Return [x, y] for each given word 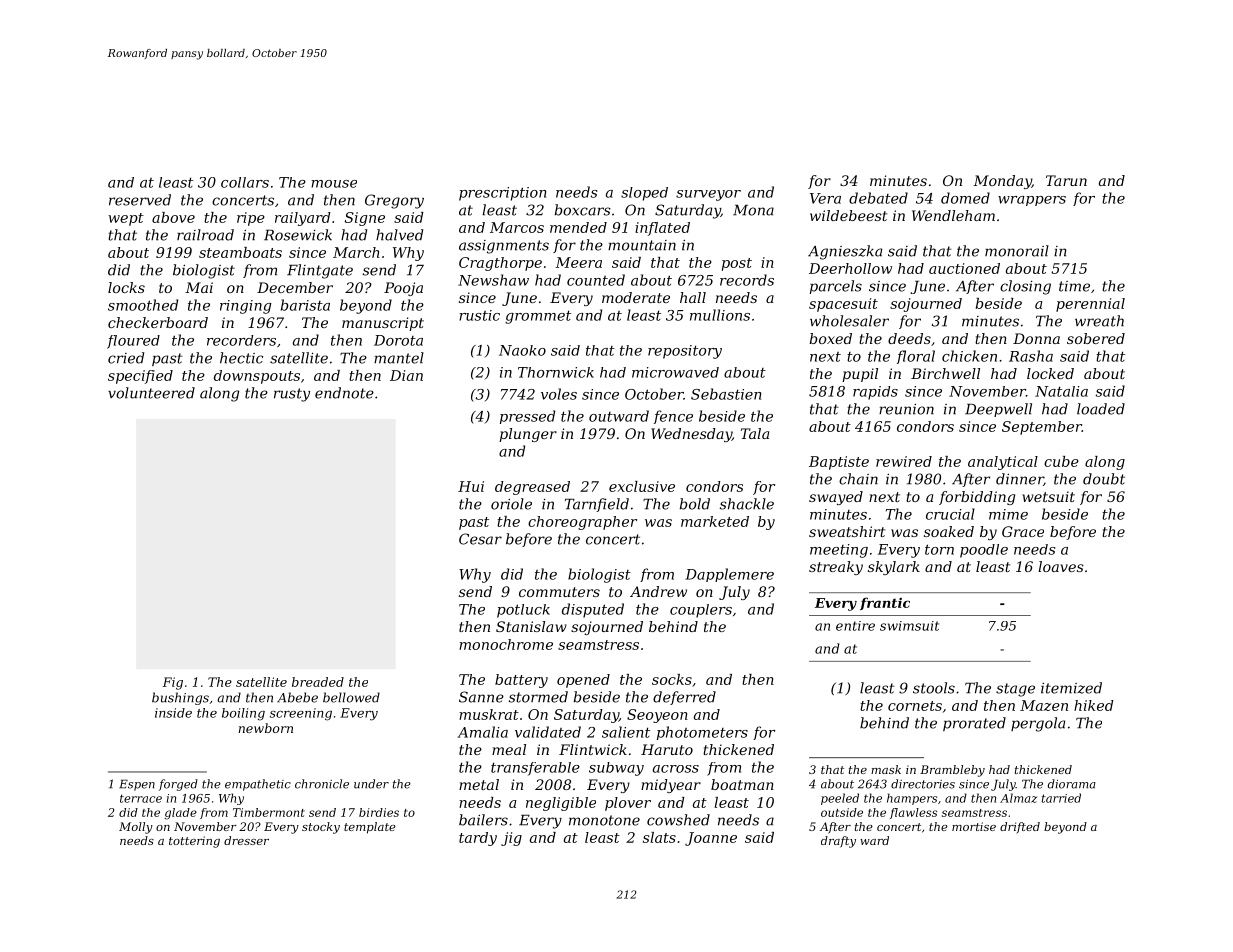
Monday [1002, 182]
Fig [172, 683]
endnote [344, 393]
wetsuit [1048, 496]
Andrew [658, 591]
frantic [885, 603]
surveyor [708, 195]
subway [616, 769]
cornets [915, 706]
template [370, 828]
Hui [471, 486]
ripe [251, 219]
